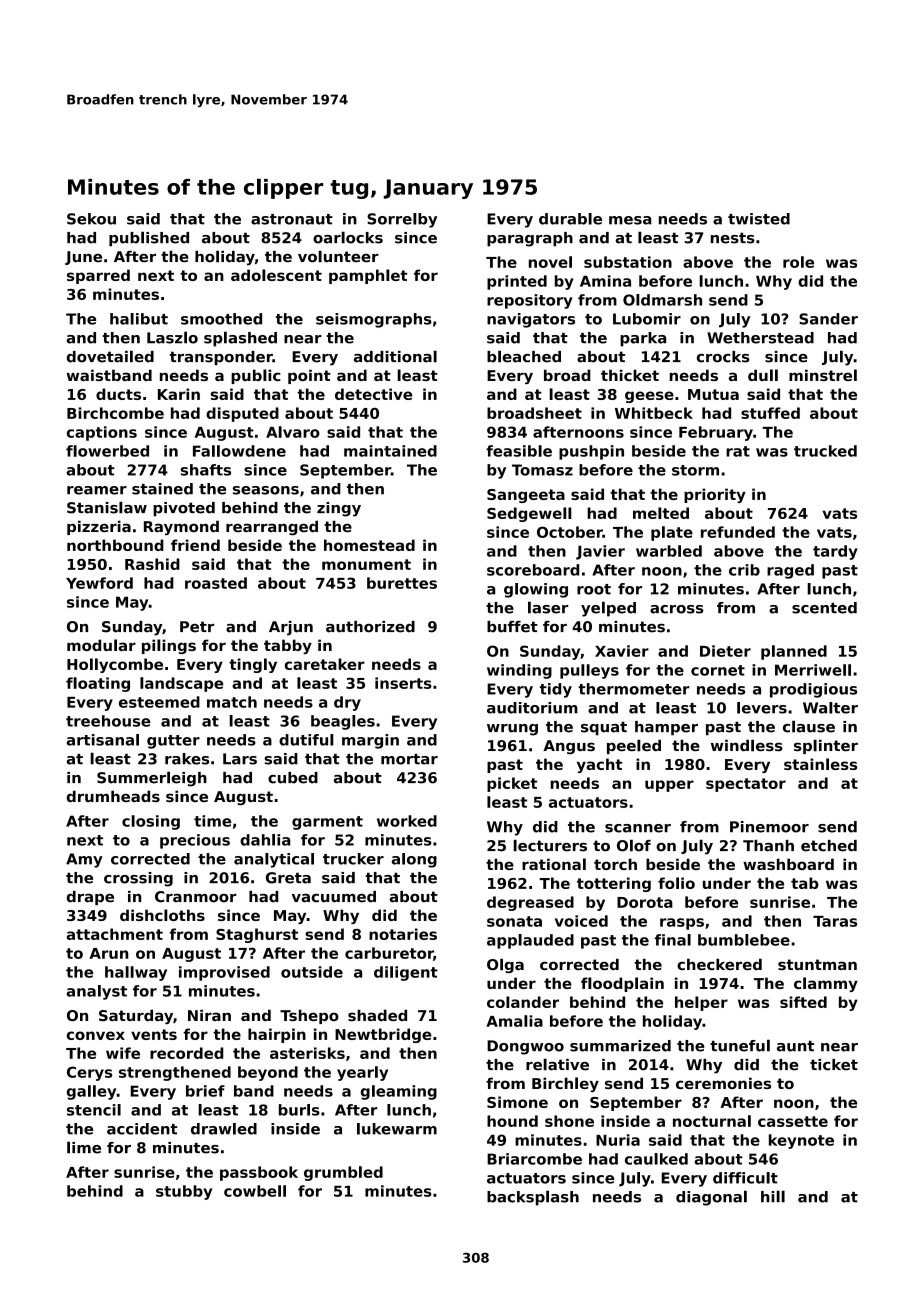  Describe the element at coordinates (542, 470) in the screenshot. I see `Tomasz` at that location.
